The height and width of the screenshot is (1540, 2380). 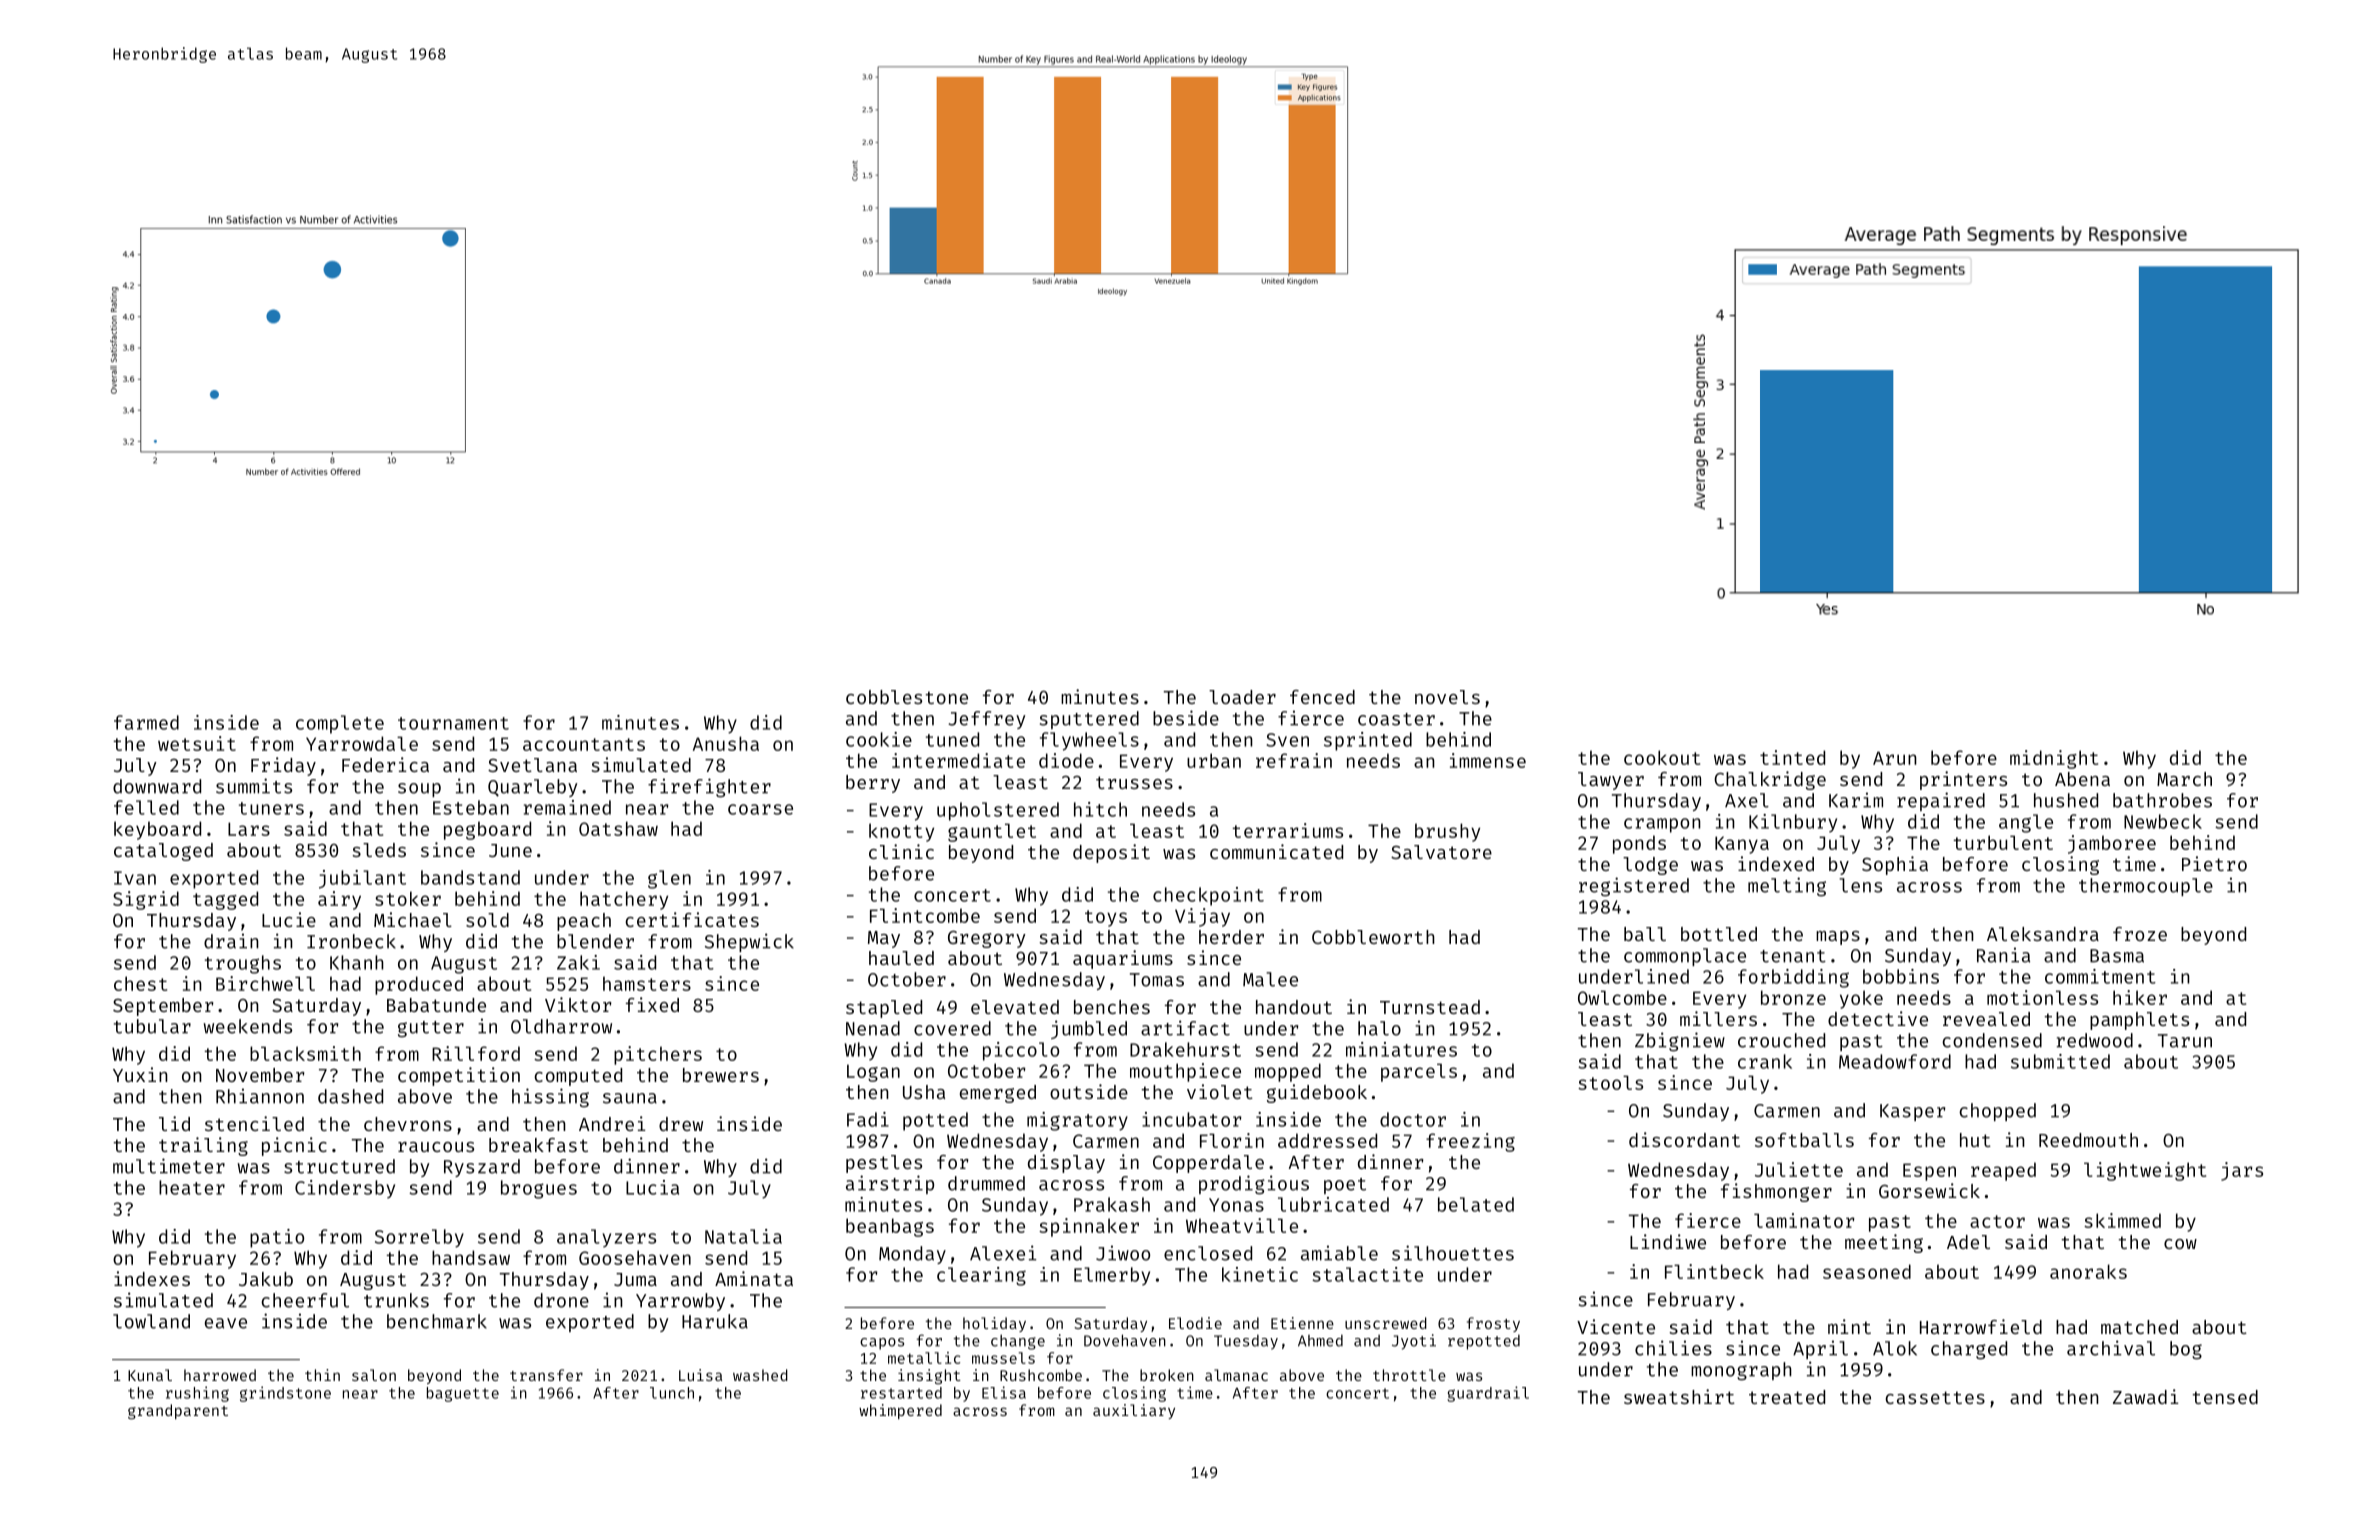 What do you see at coordinates (305, 1300) in the screenshot?
I see `cheerful` at bounding box center [305, 1300].
